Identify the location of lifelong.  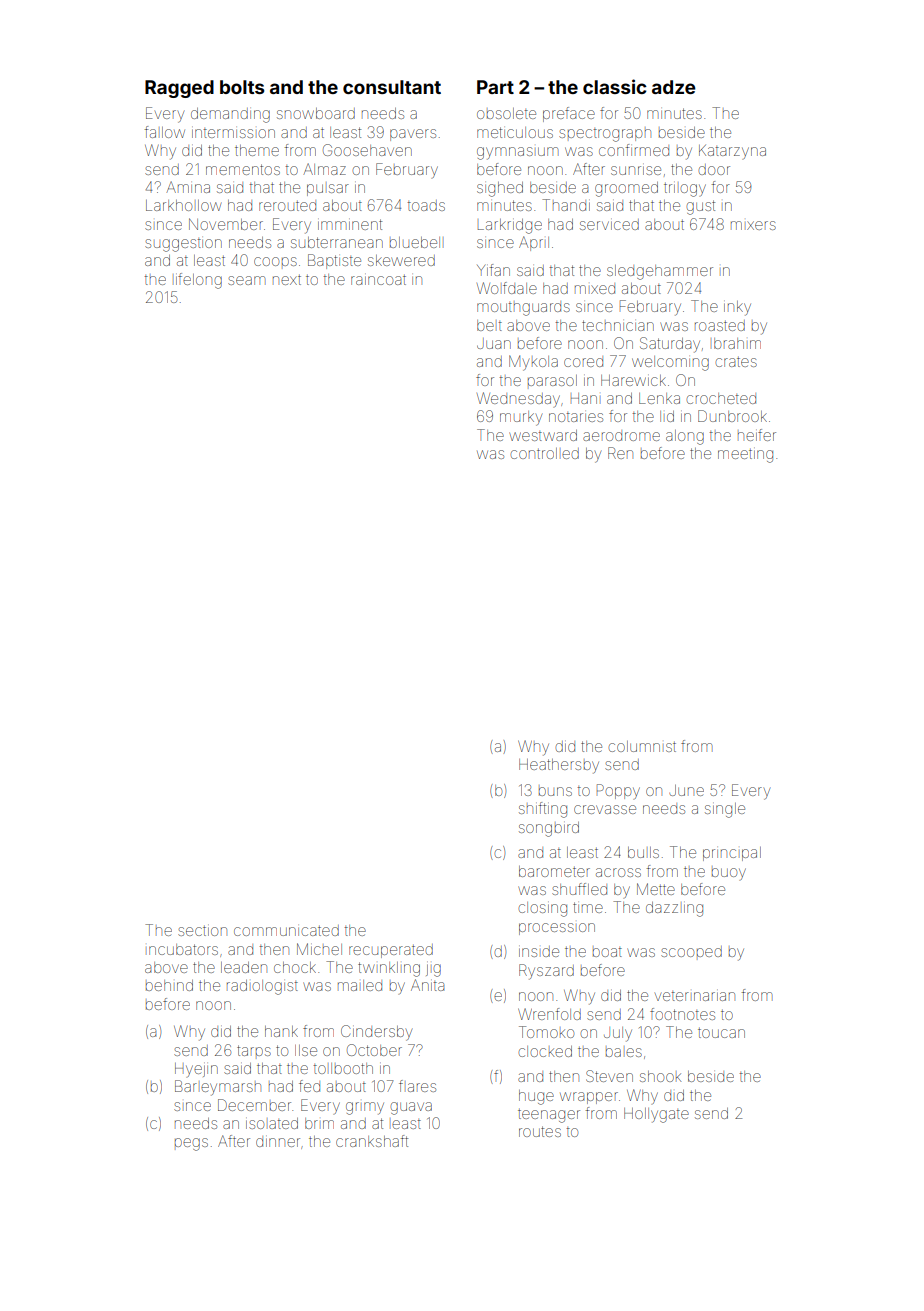
(199, 281).
